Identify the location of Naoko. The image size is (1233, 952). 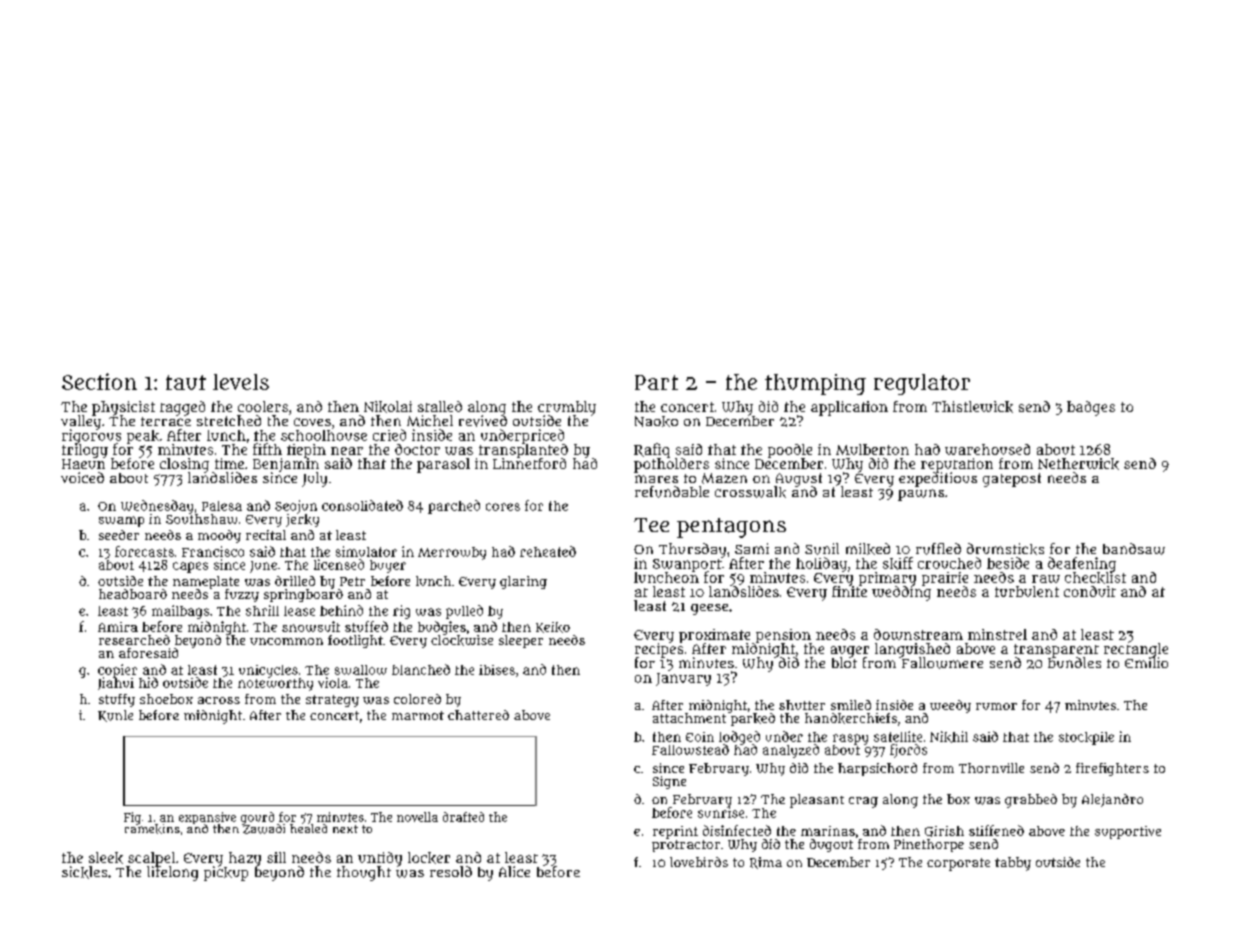
(656, 421).
